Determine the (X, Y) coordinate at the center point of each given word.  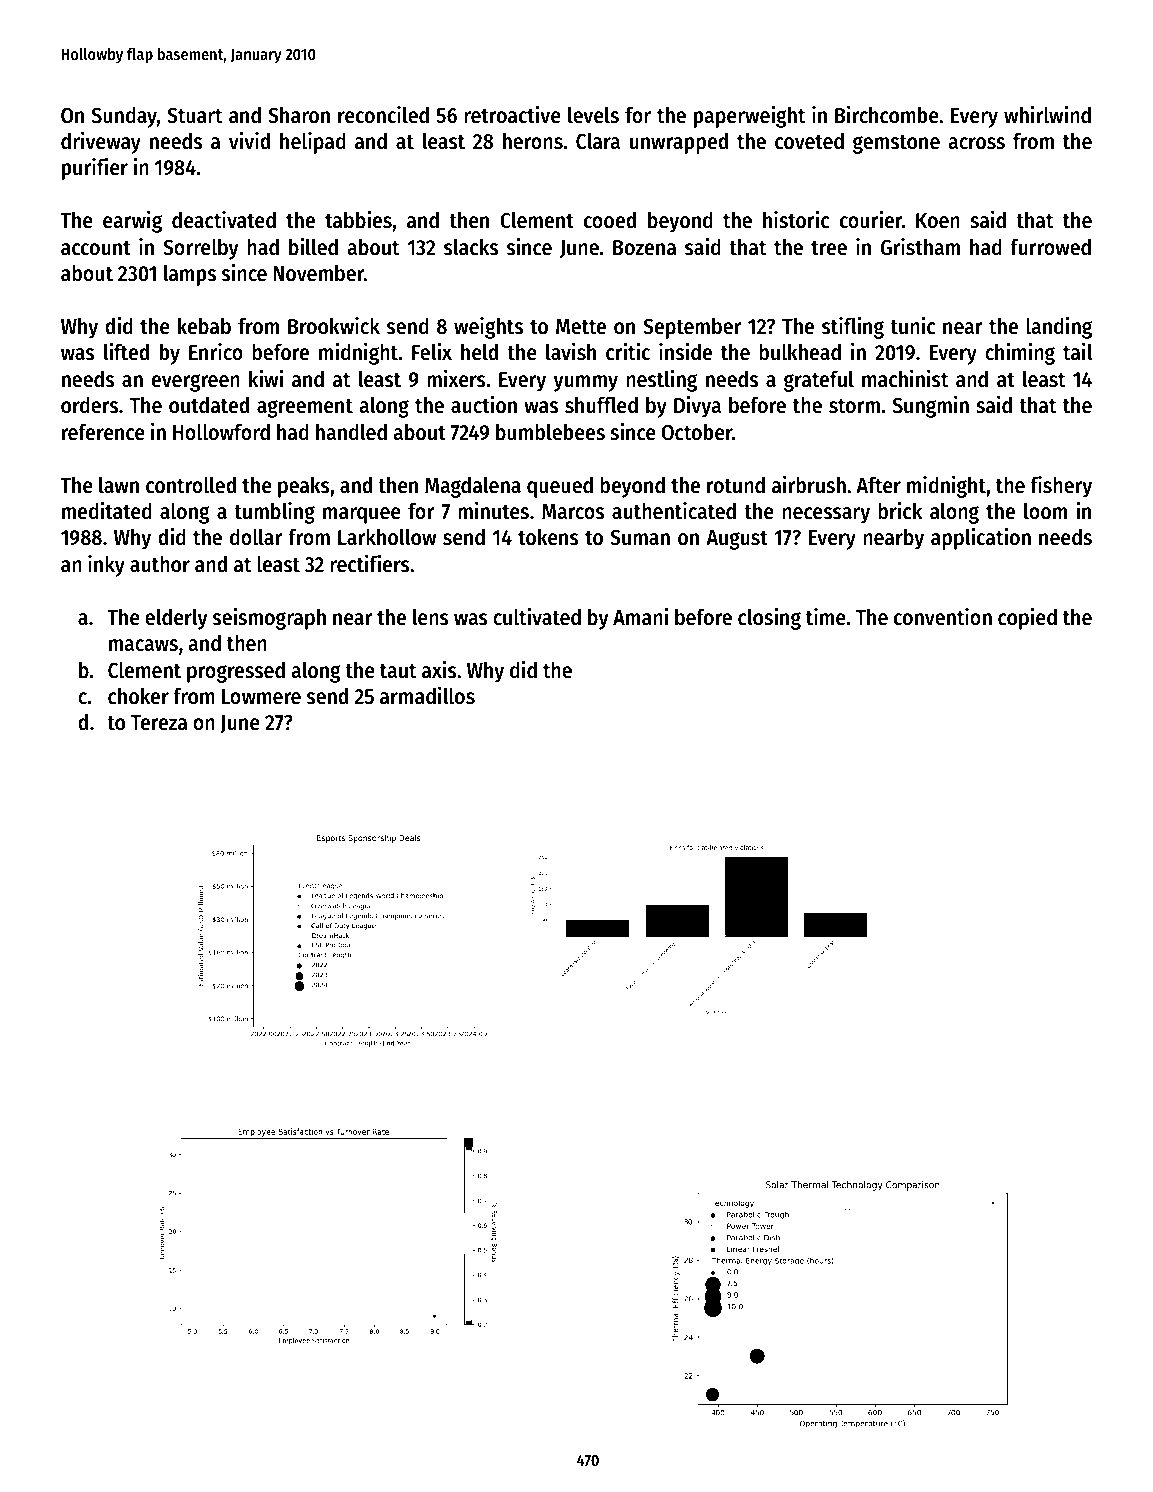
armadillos (427, 696)
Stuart (195, 115)
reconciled (383, 115)
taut (398, 671)
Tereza (159, 723)
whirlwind (1047, 115)
